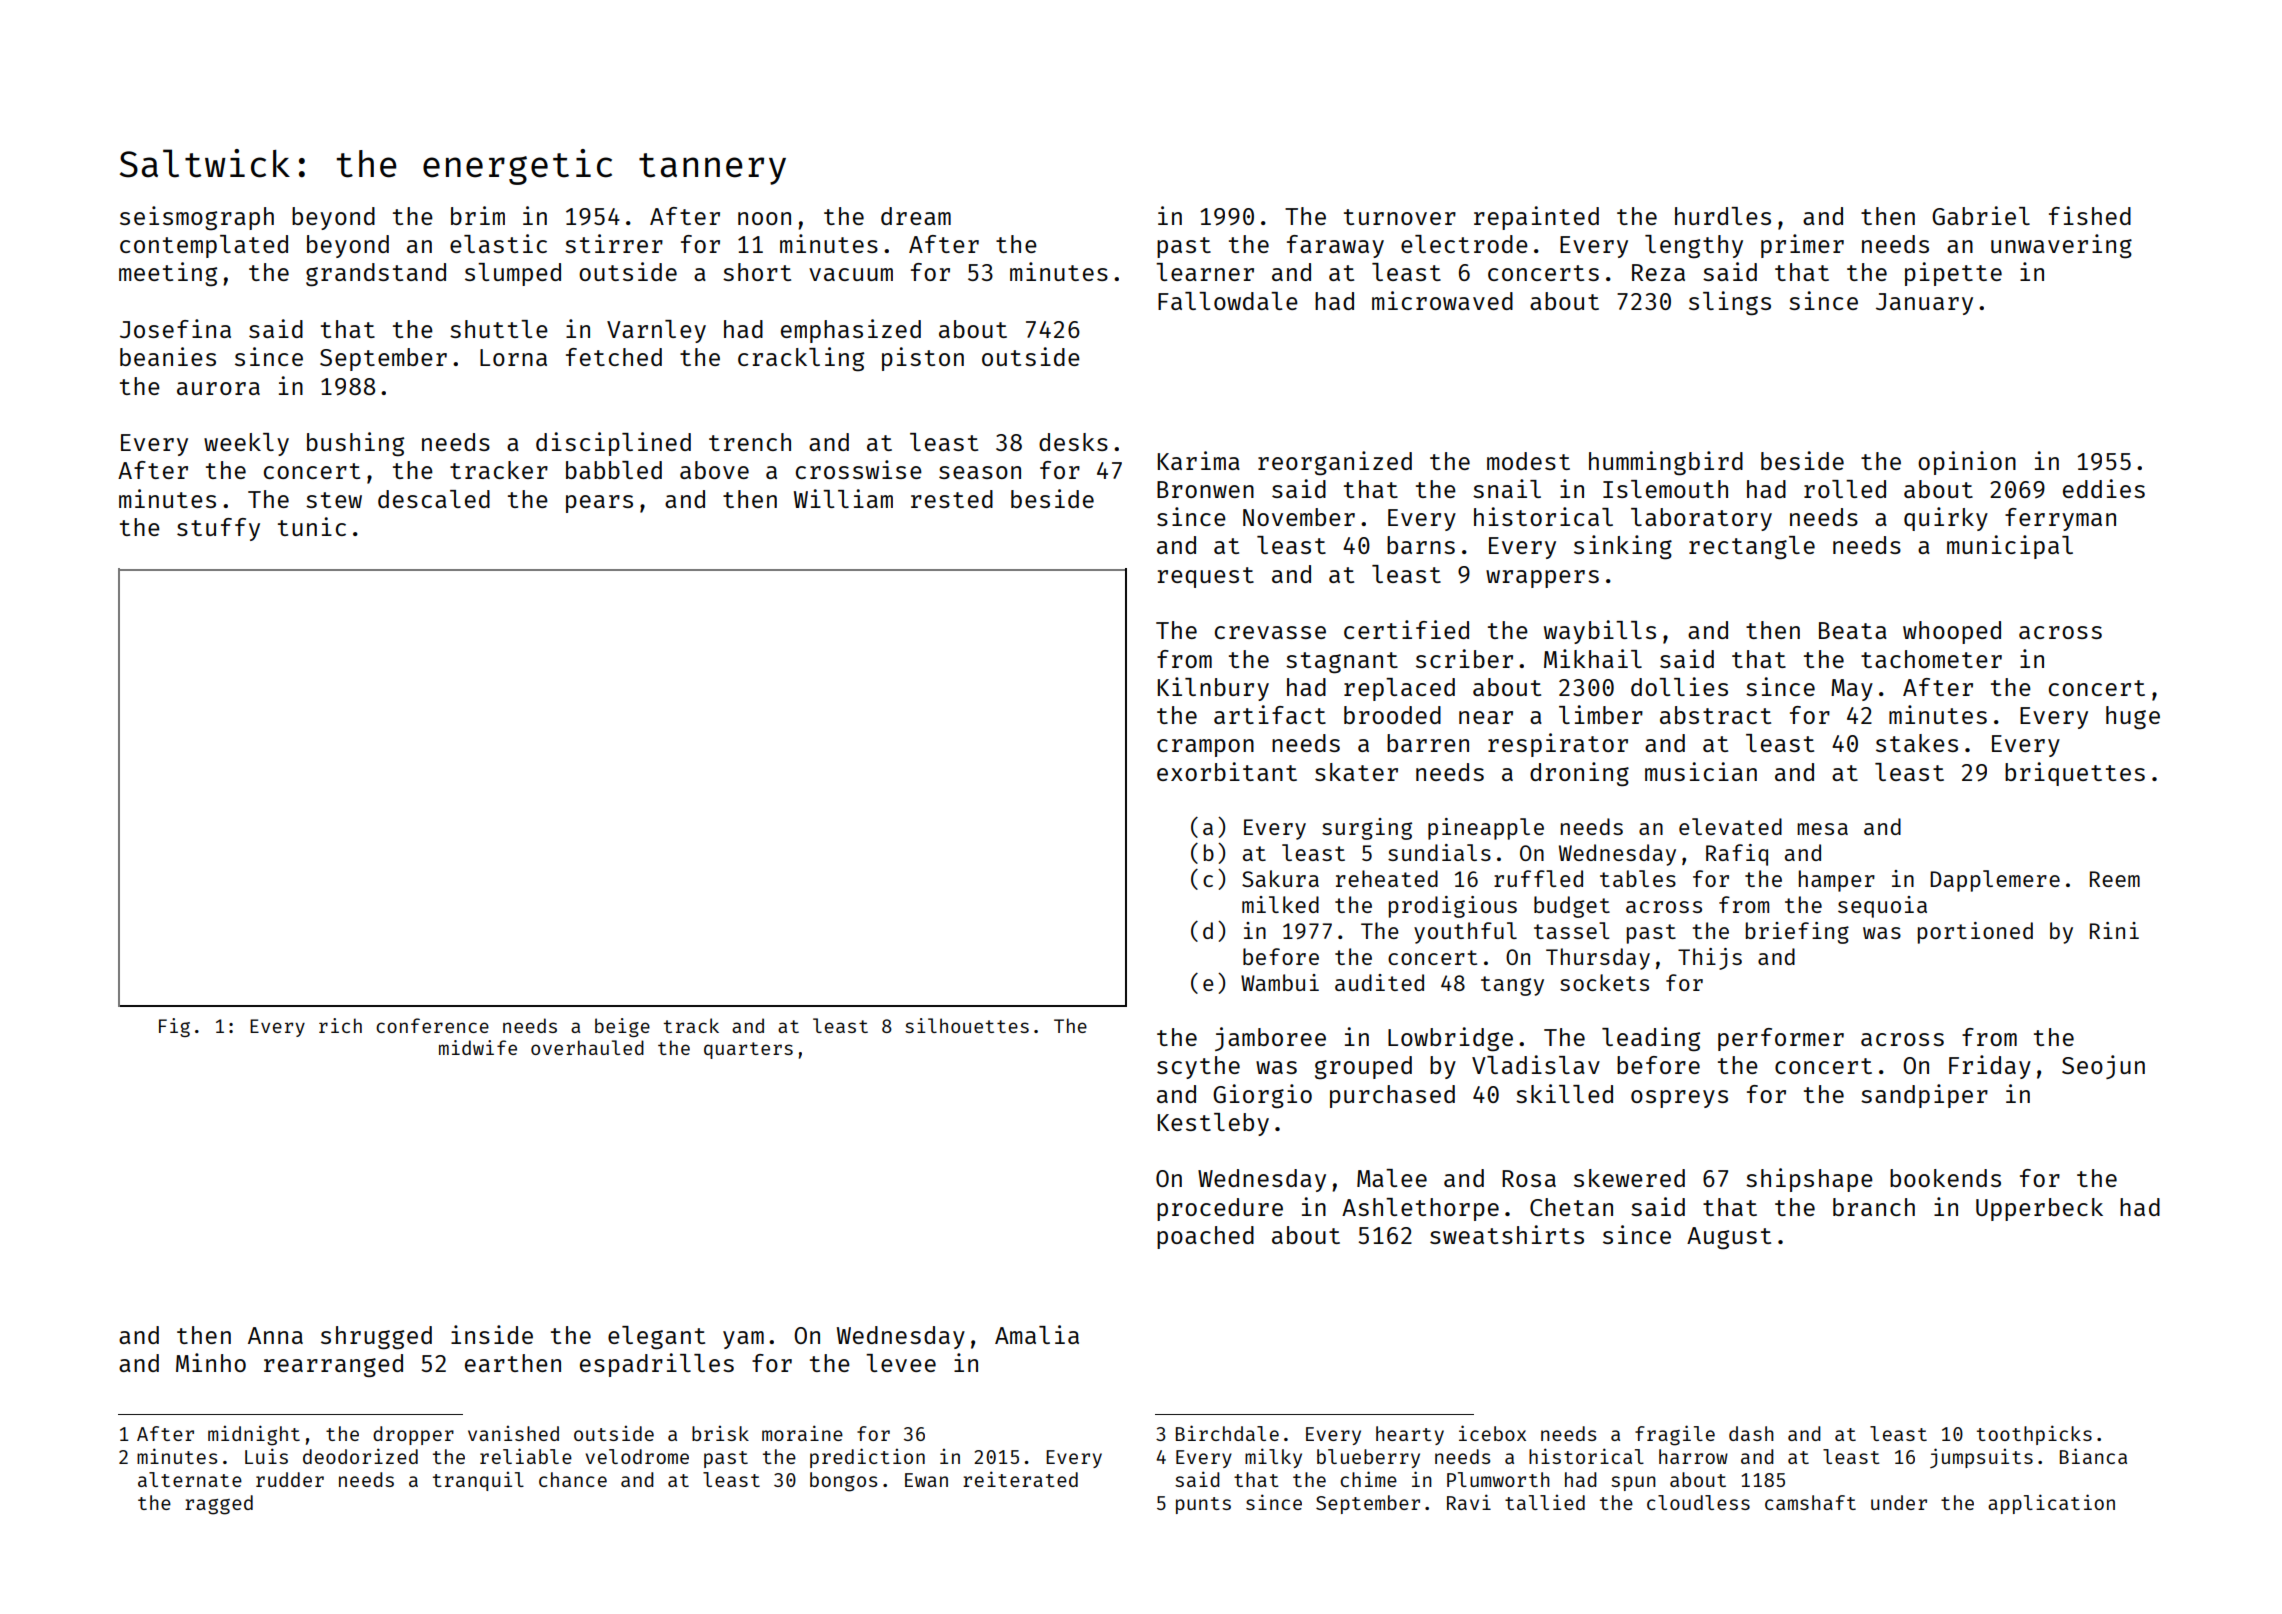 The height and width of the document is (1614, 2282). Describe the element at coordinates (1199, 460) in the document. I see `Karima` at that location.
